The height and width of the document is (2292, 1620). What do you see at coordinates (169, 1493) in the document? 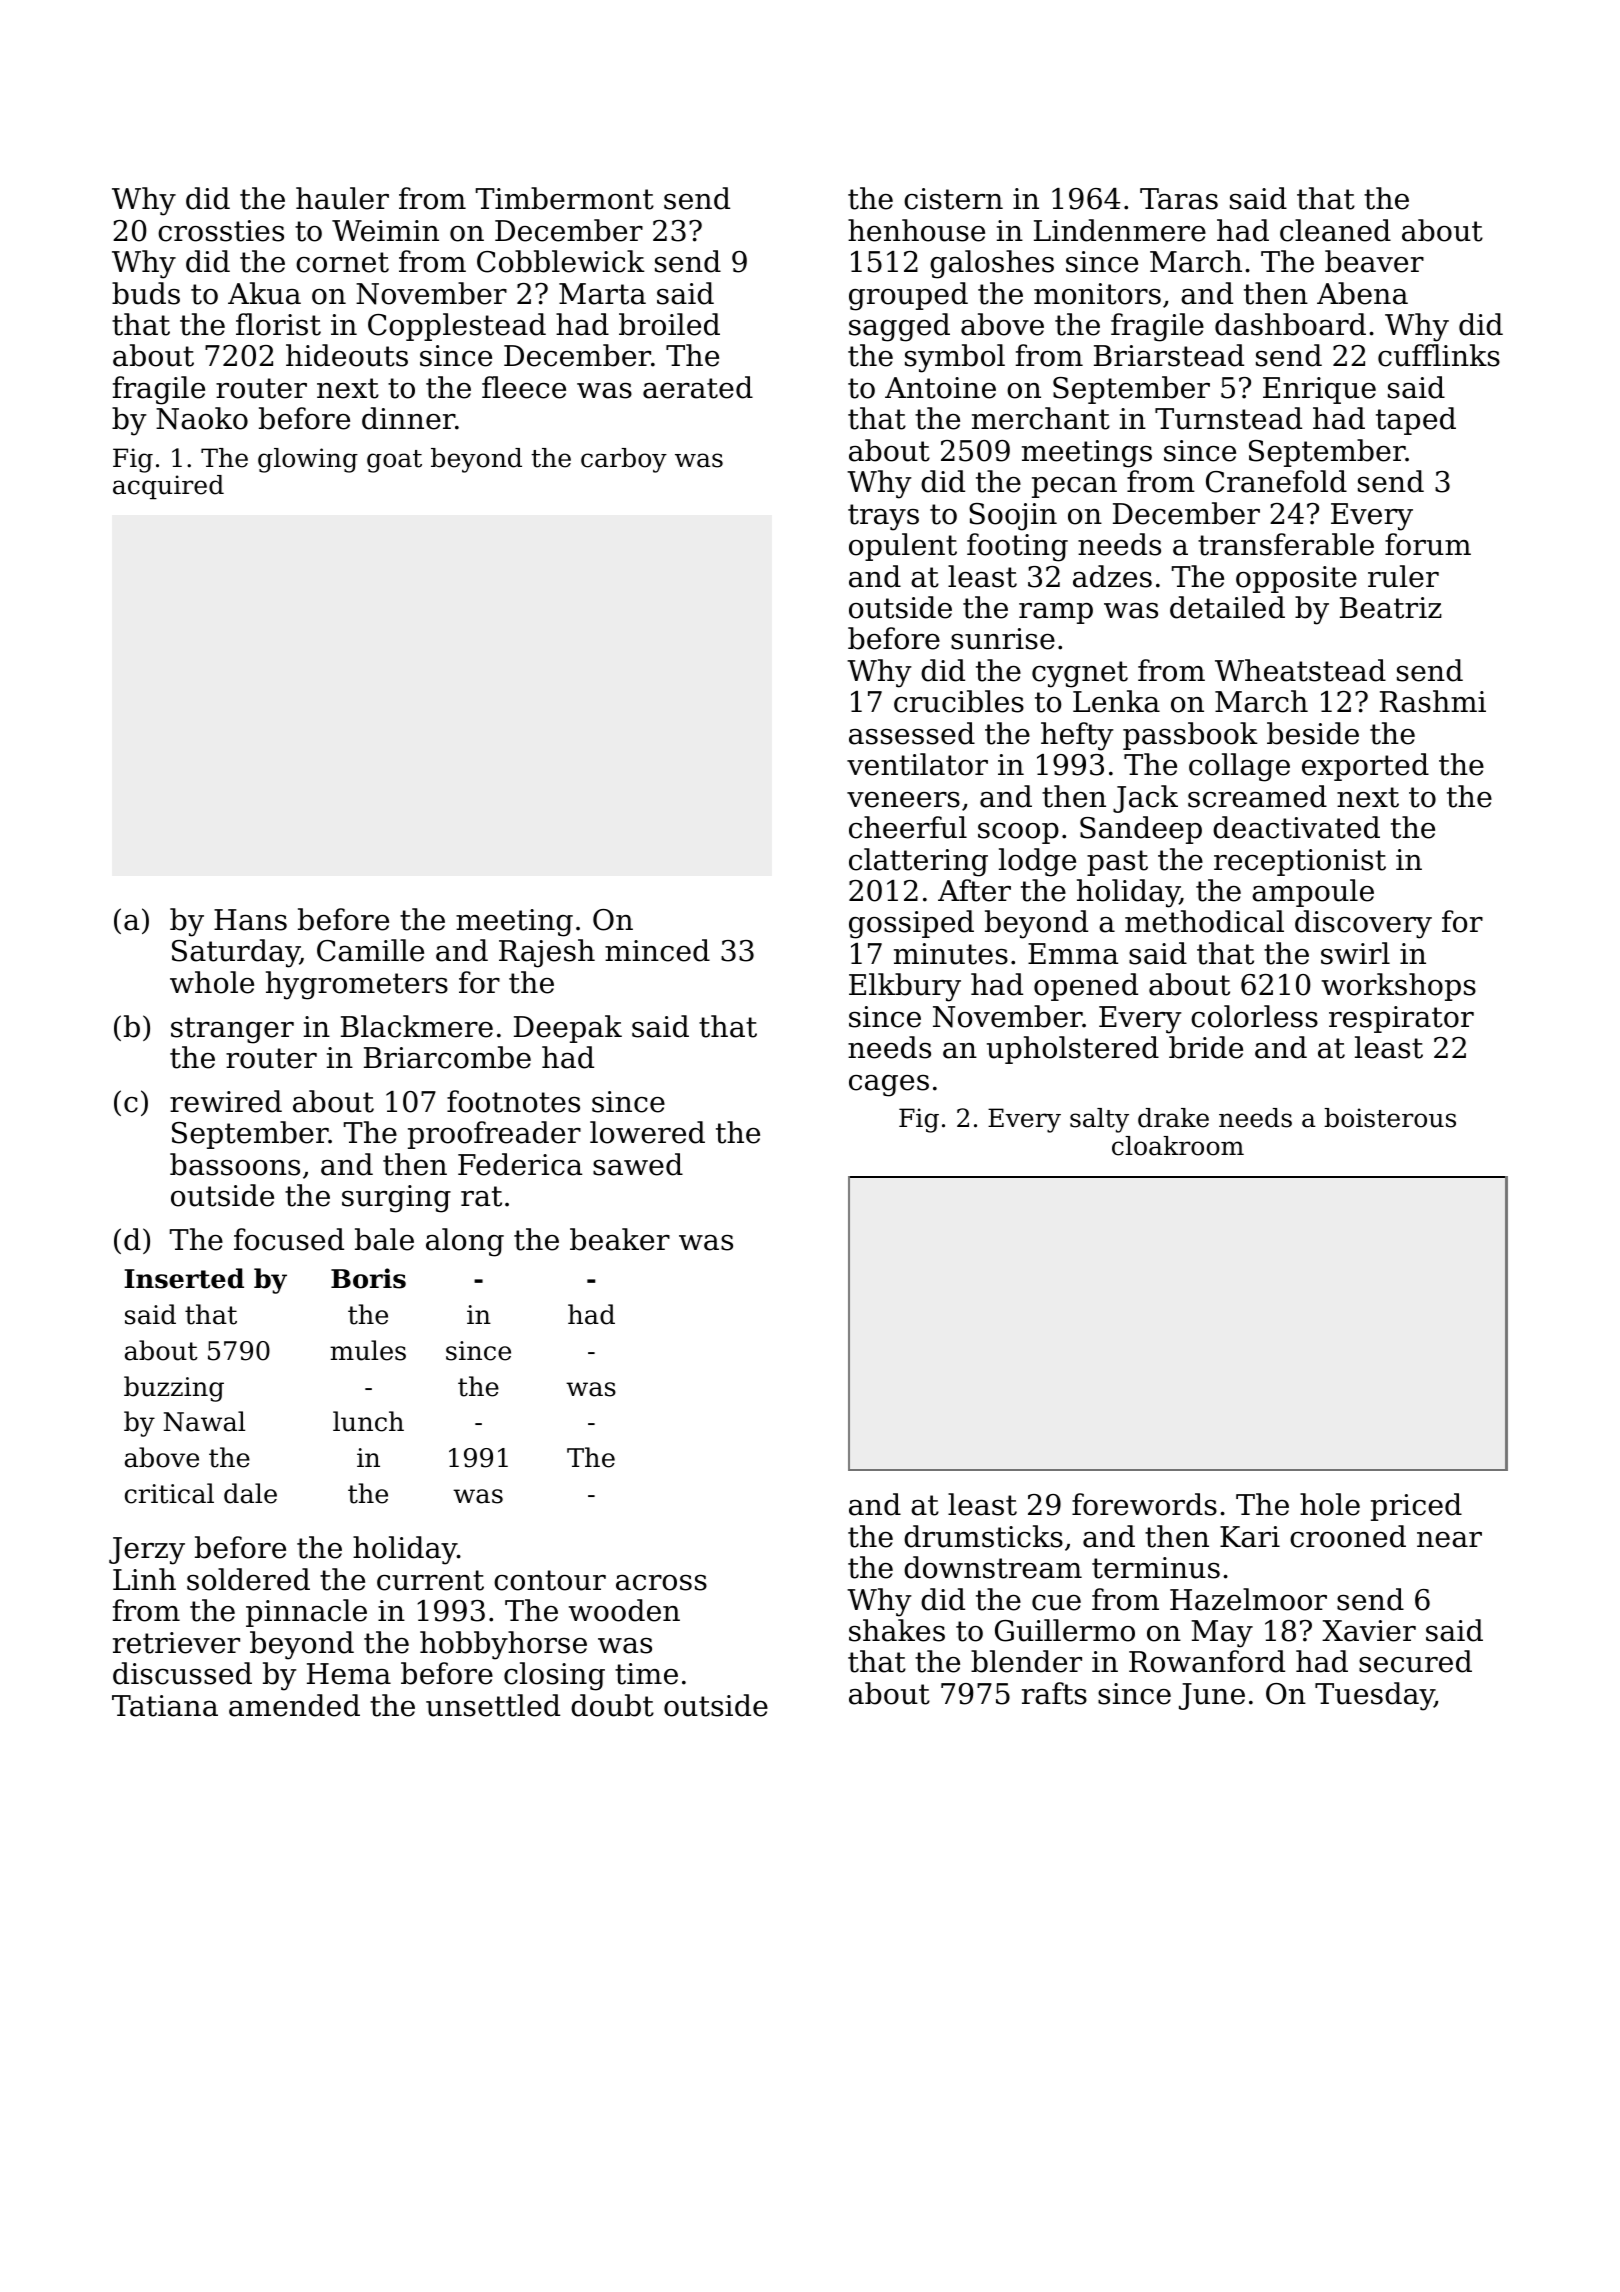
I see `critical` at bounding box center [169, 1493].
